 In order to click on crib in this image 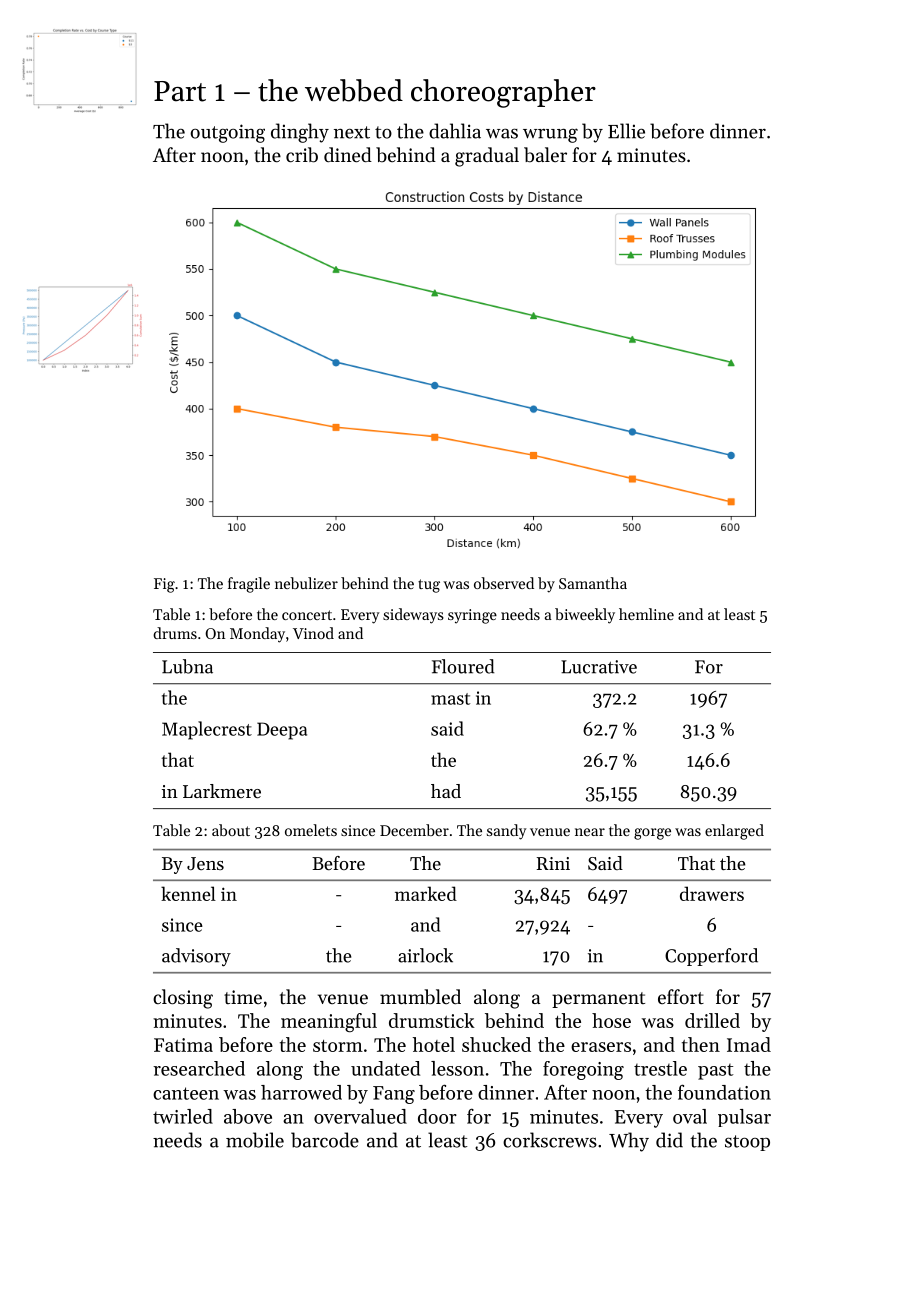, I will do `click(302, 155)`.
